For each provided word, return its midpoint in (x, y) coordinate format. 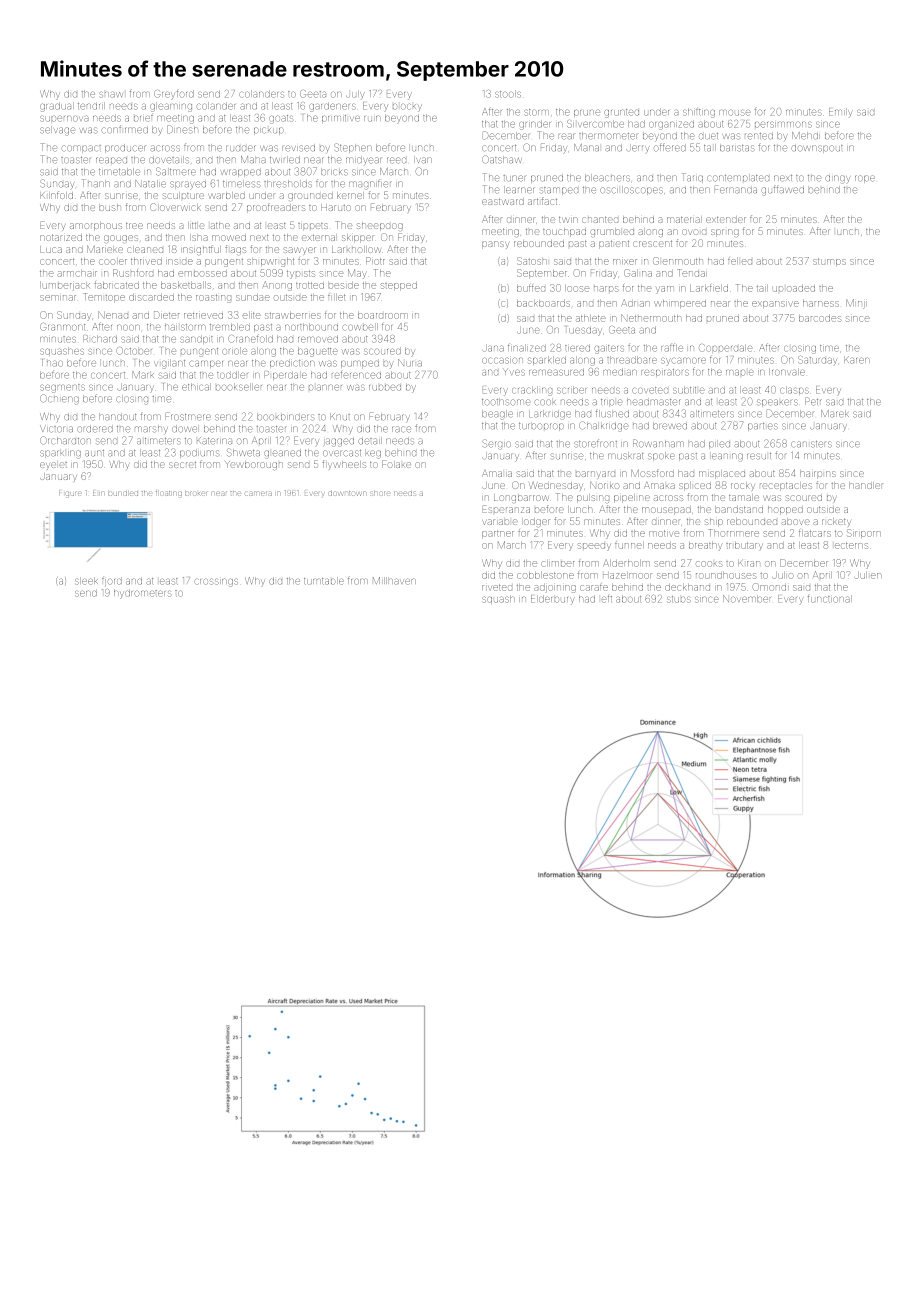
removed (318, 339)
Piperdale (285, 375)
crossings (216, 582)
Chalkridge (603, 427)
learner (519, 190)
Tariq (692, 177)
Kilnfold (56, 195)
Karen (857, 360)
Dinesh (182, 129)
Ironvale (787, 372)
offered (670, 147)
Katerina (214, 440)
